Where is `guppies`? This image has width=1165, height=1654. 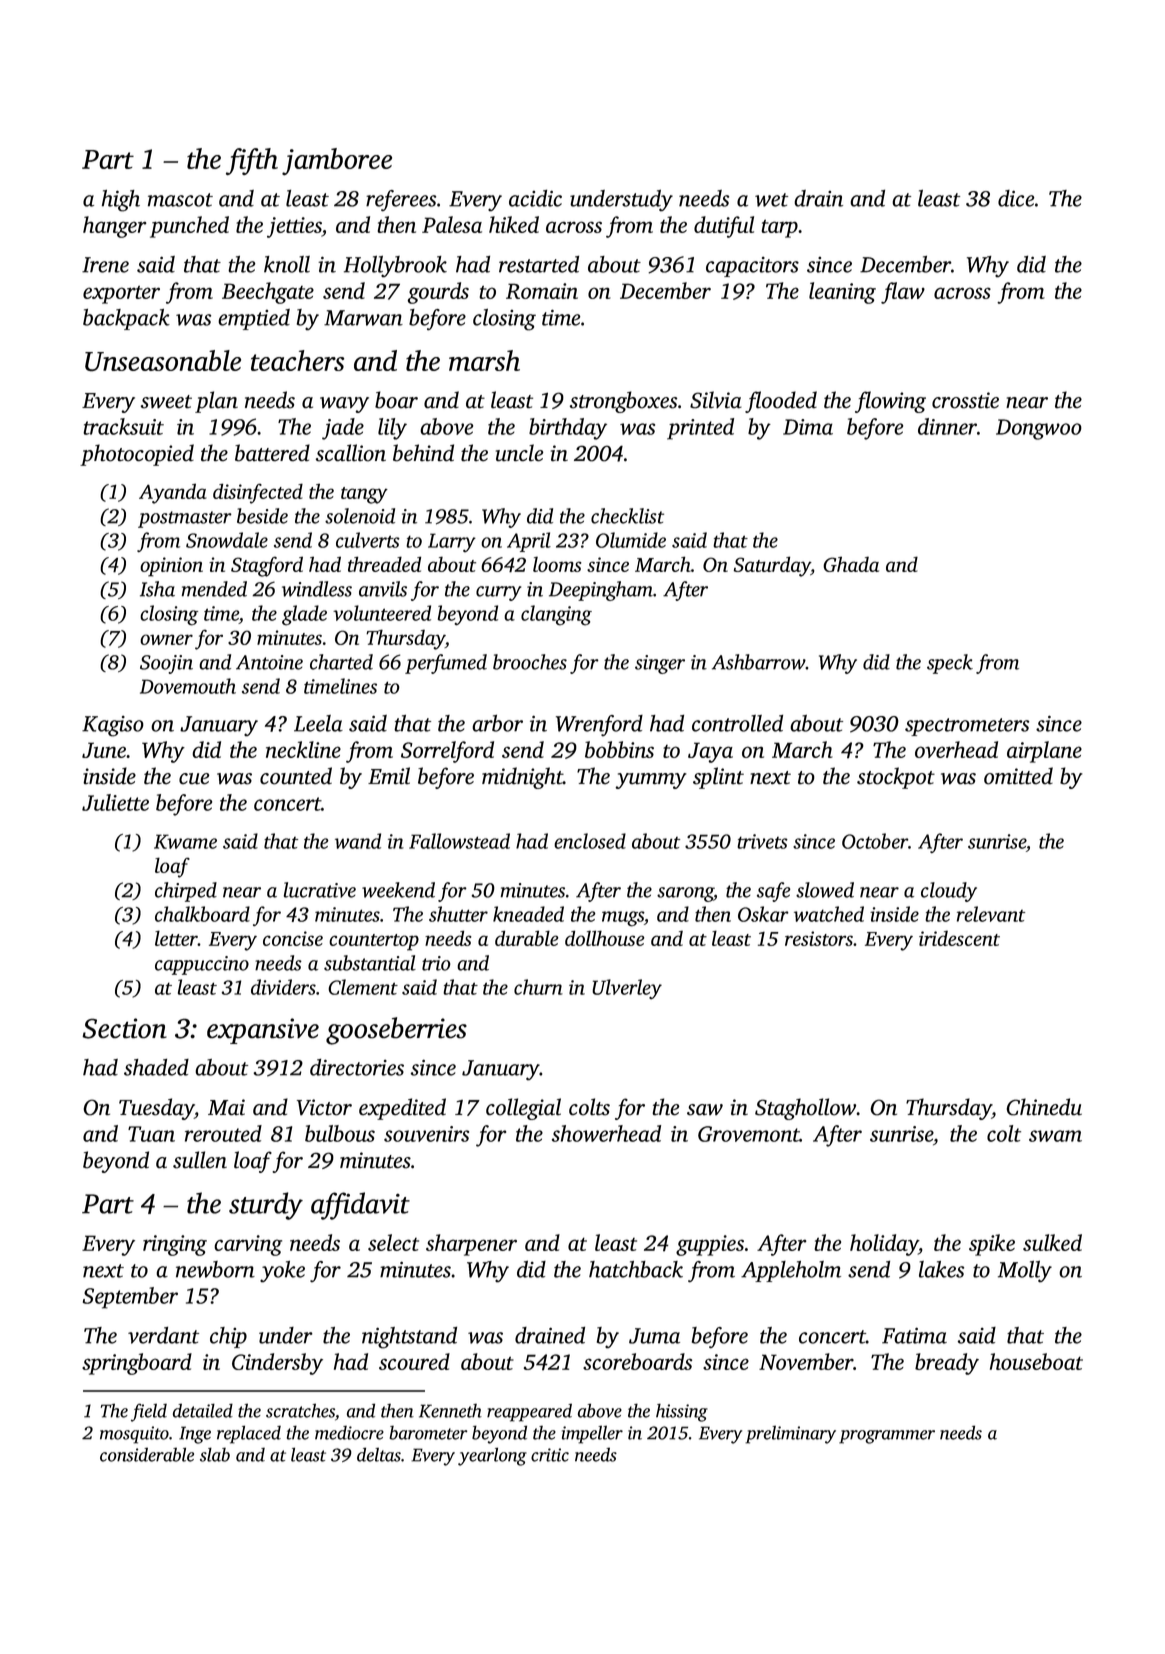
guppies is located at coordinates (710, 1245).
